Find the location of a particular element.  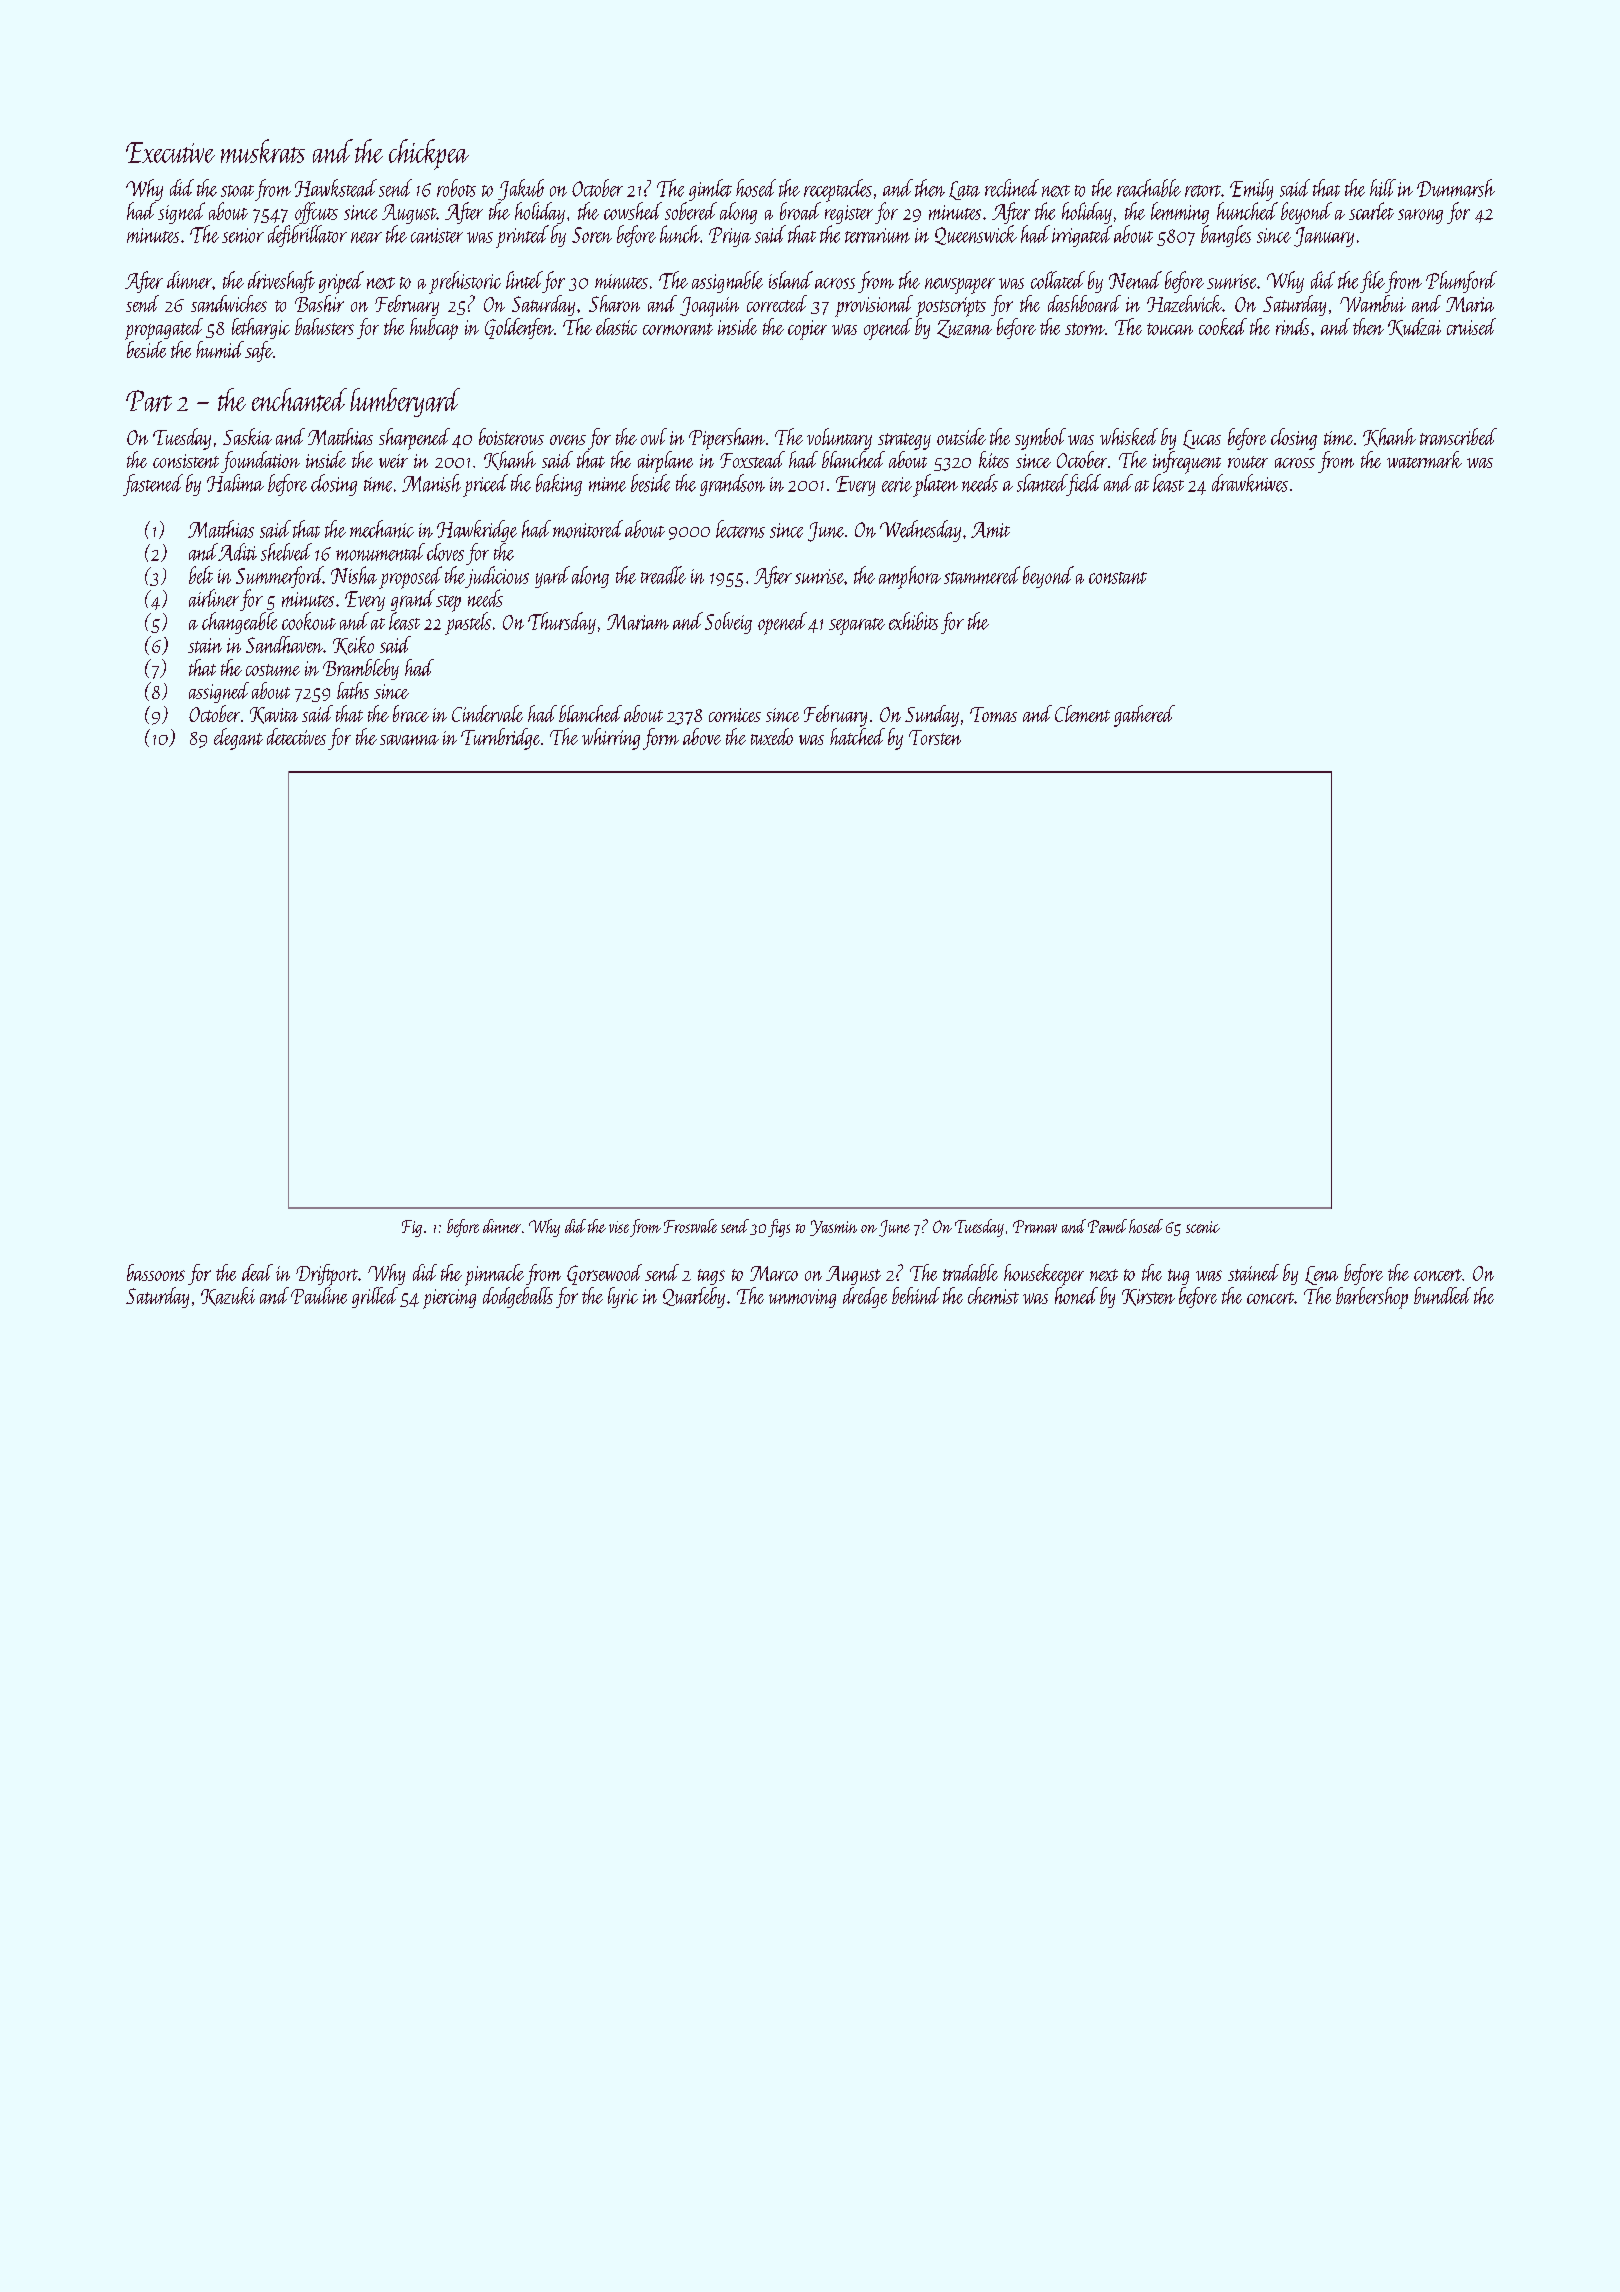

hill is located at coordinates (1383, 188).
